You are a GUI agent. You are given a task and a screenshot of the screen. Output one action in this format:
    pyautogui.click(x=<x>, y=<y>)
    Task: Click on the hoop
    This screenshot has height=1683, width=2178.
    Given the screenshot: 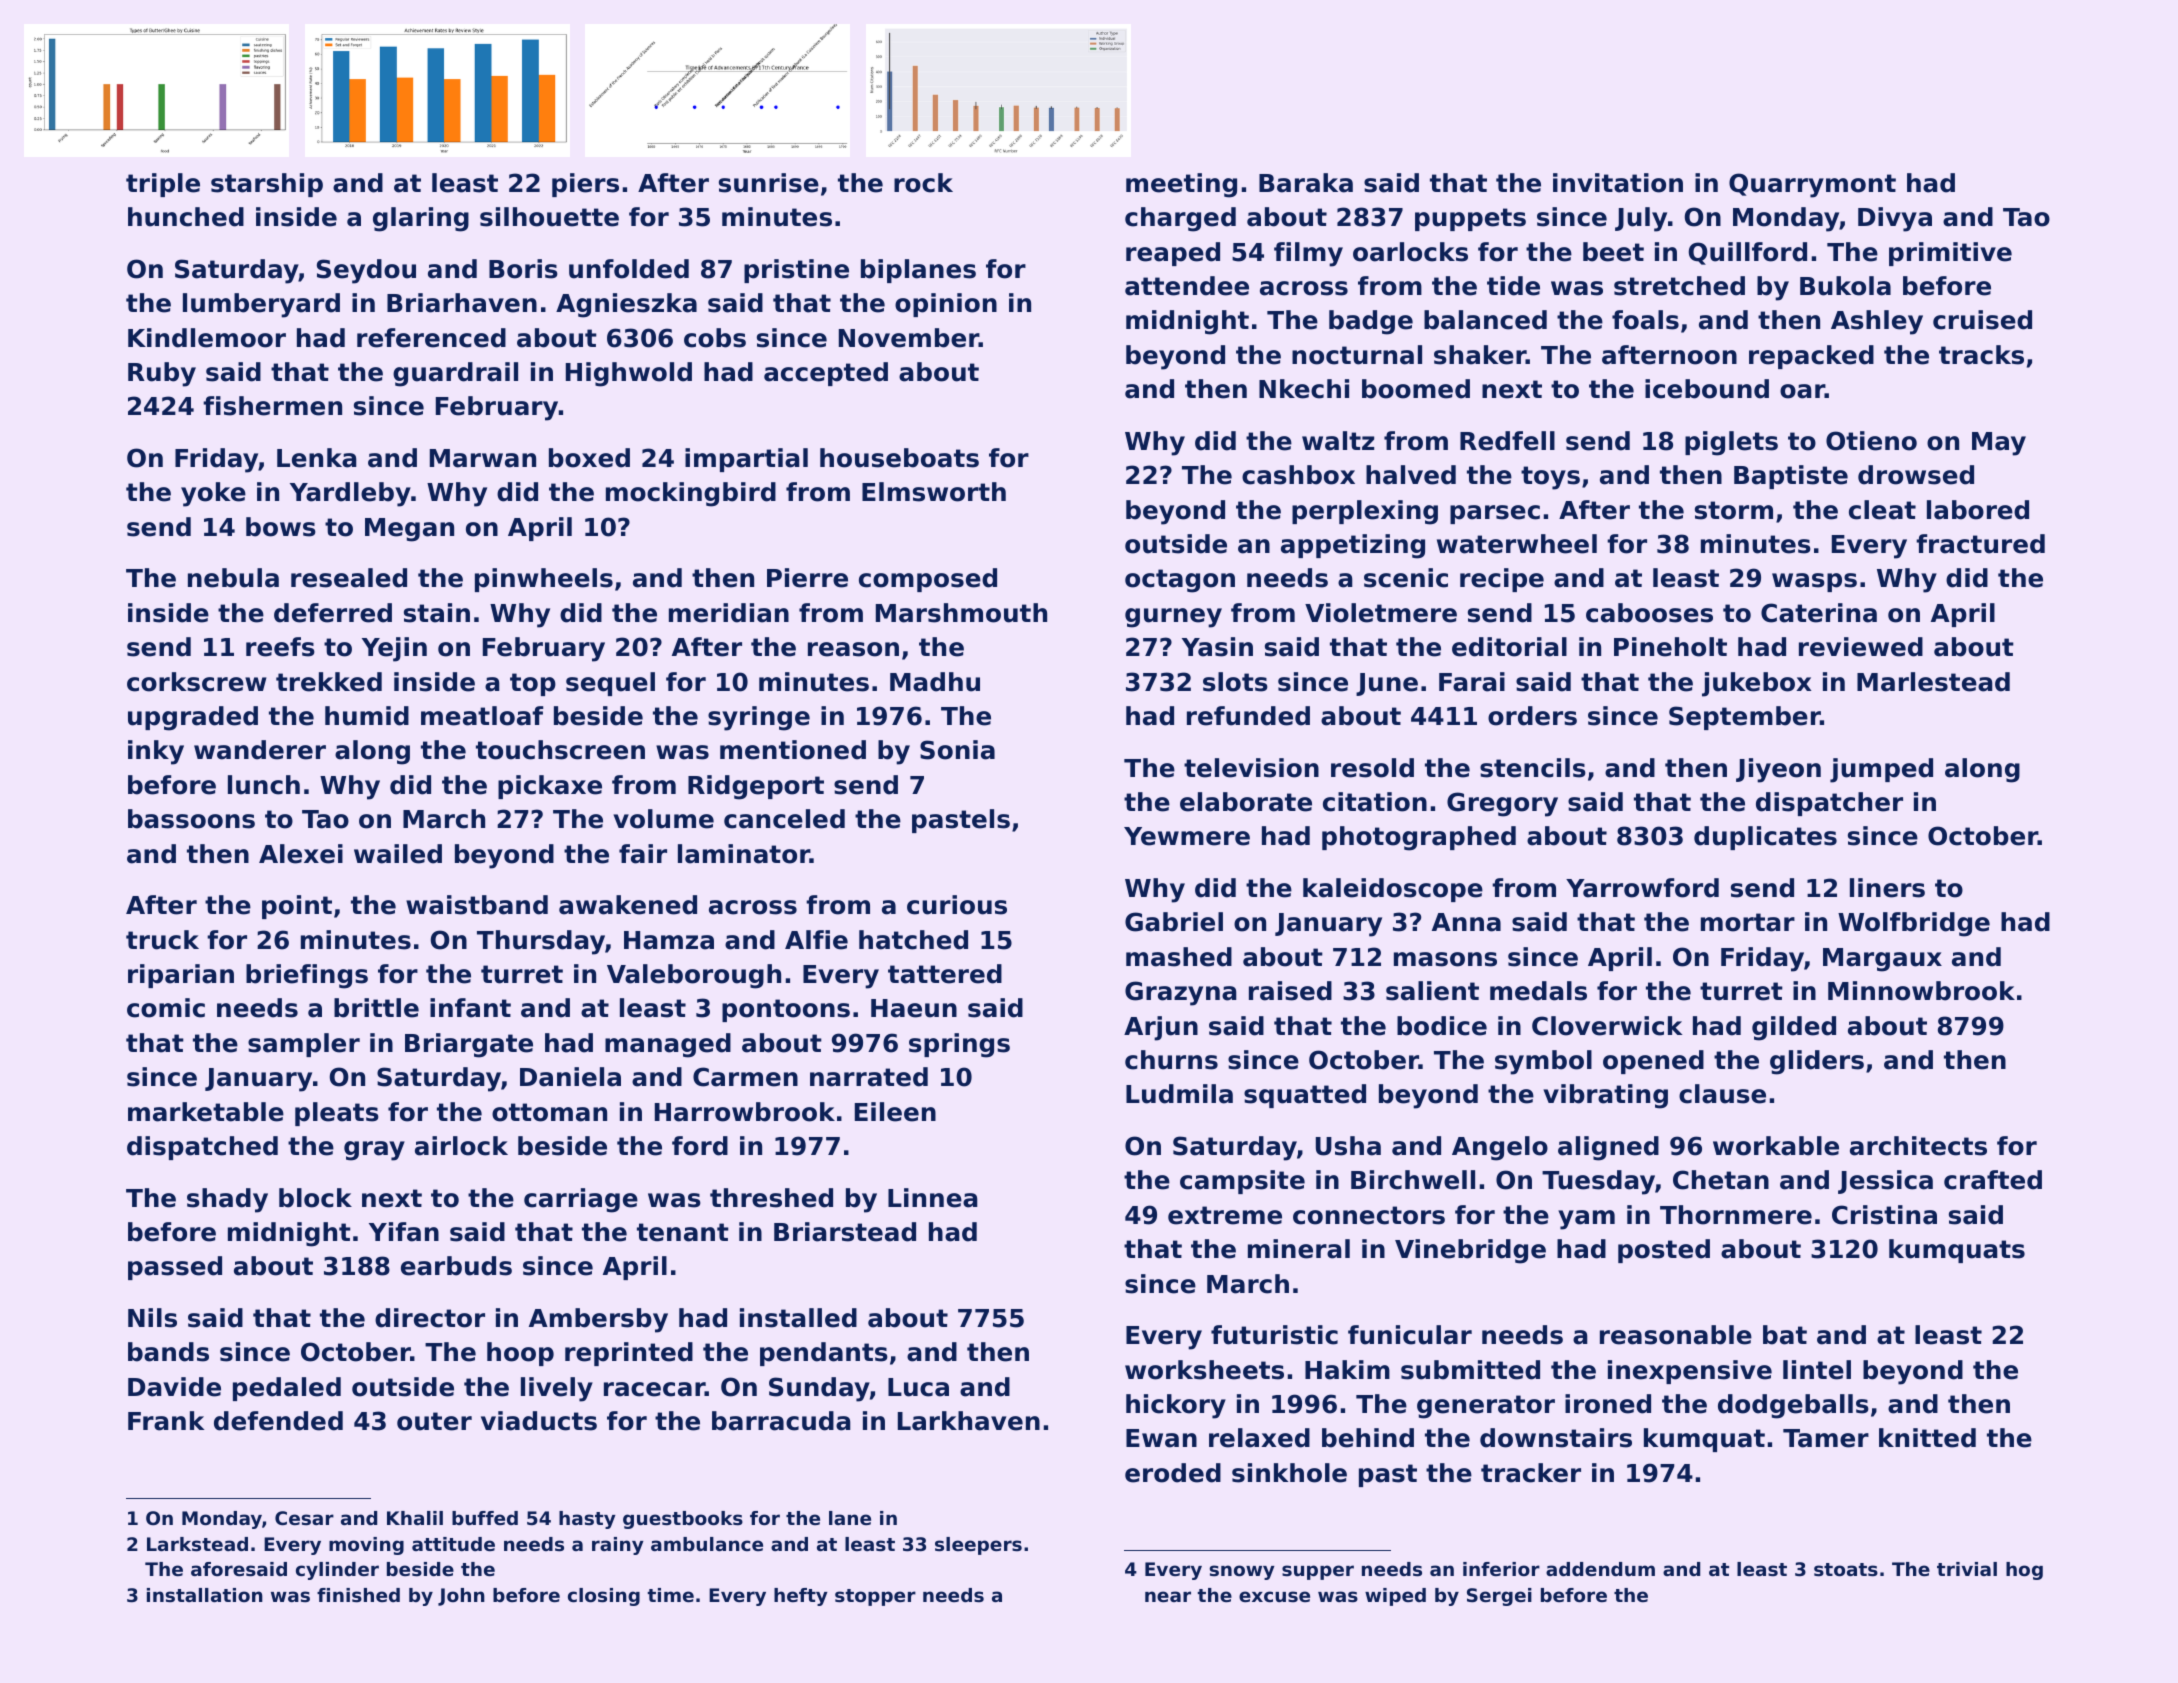 What is the action you would take?
    pyautogui.click(x=520, y=1354)
